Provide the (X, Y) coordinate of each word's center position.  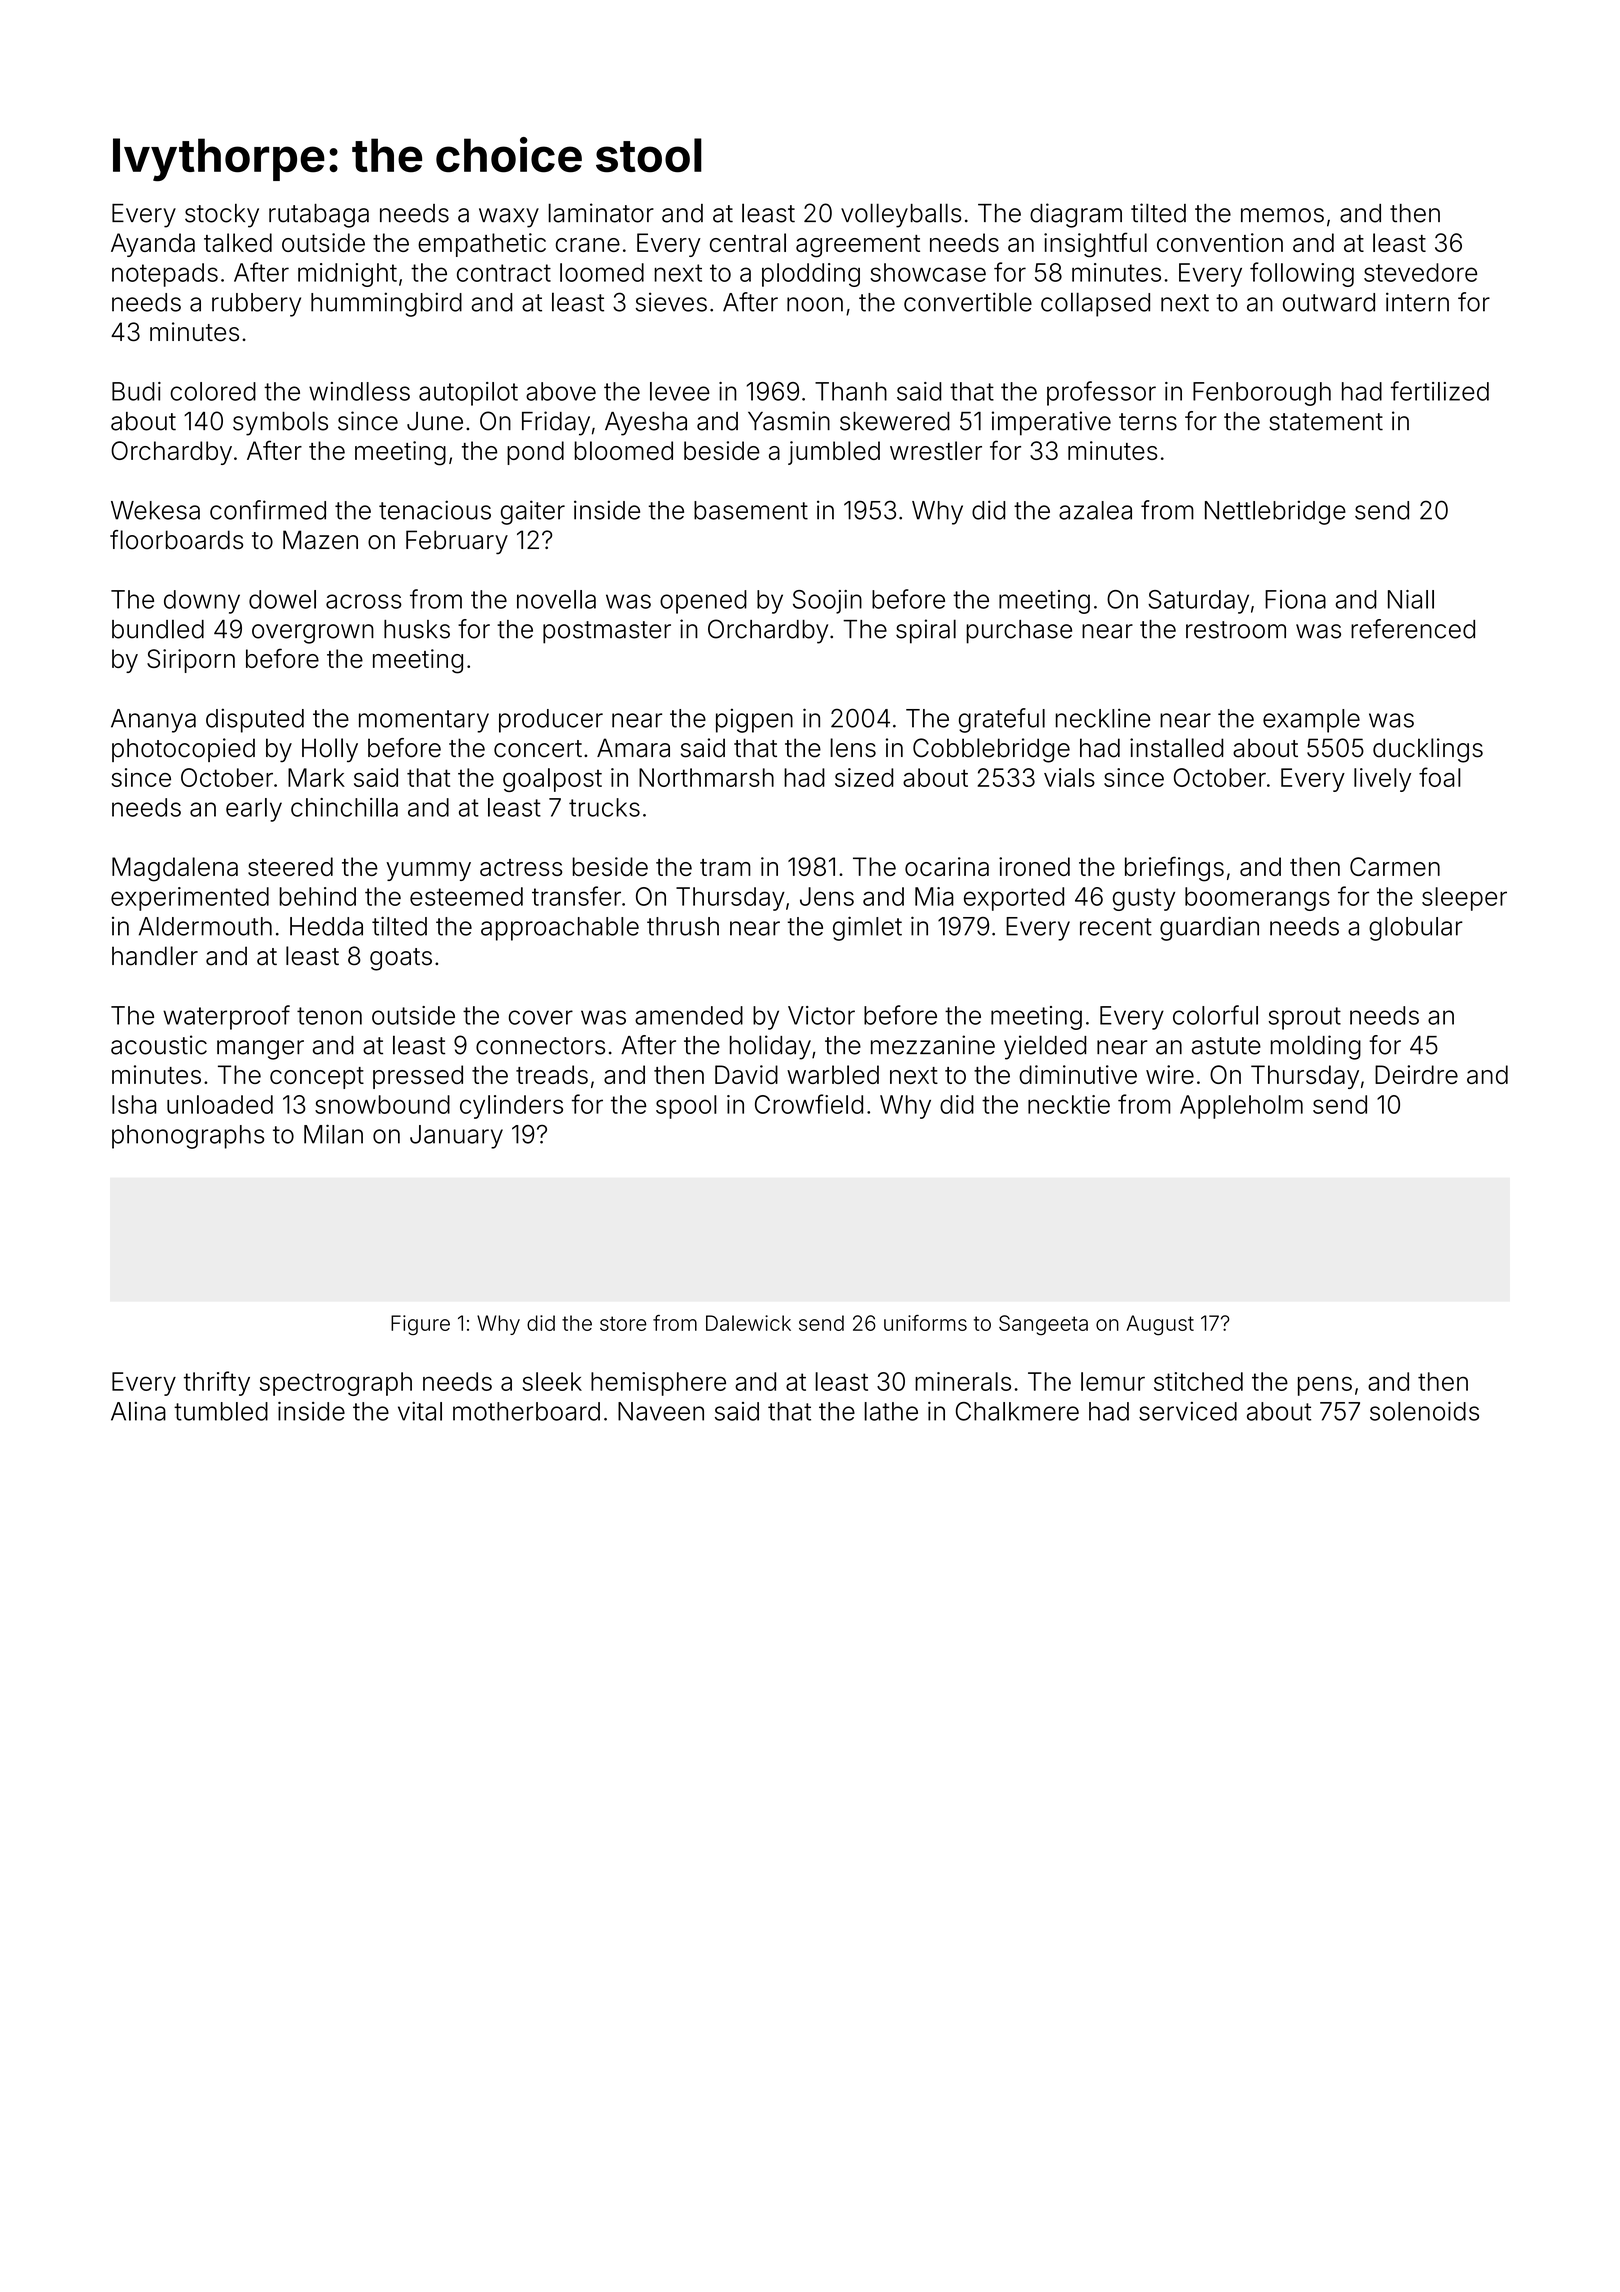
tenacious (435, 510)
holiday (770, 1047)
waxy (509, 218)
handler (155, 956)
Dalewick (748, 1323)
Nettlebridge (1275, 512)
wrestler (936, 450)
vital (420, 1411)
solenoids (1424, 1411)
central (748, 242)
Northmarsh (706, 777)
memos (1282, 215)
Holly (330, 750)
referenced (1413, 629)
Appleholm (1241, 1107)
